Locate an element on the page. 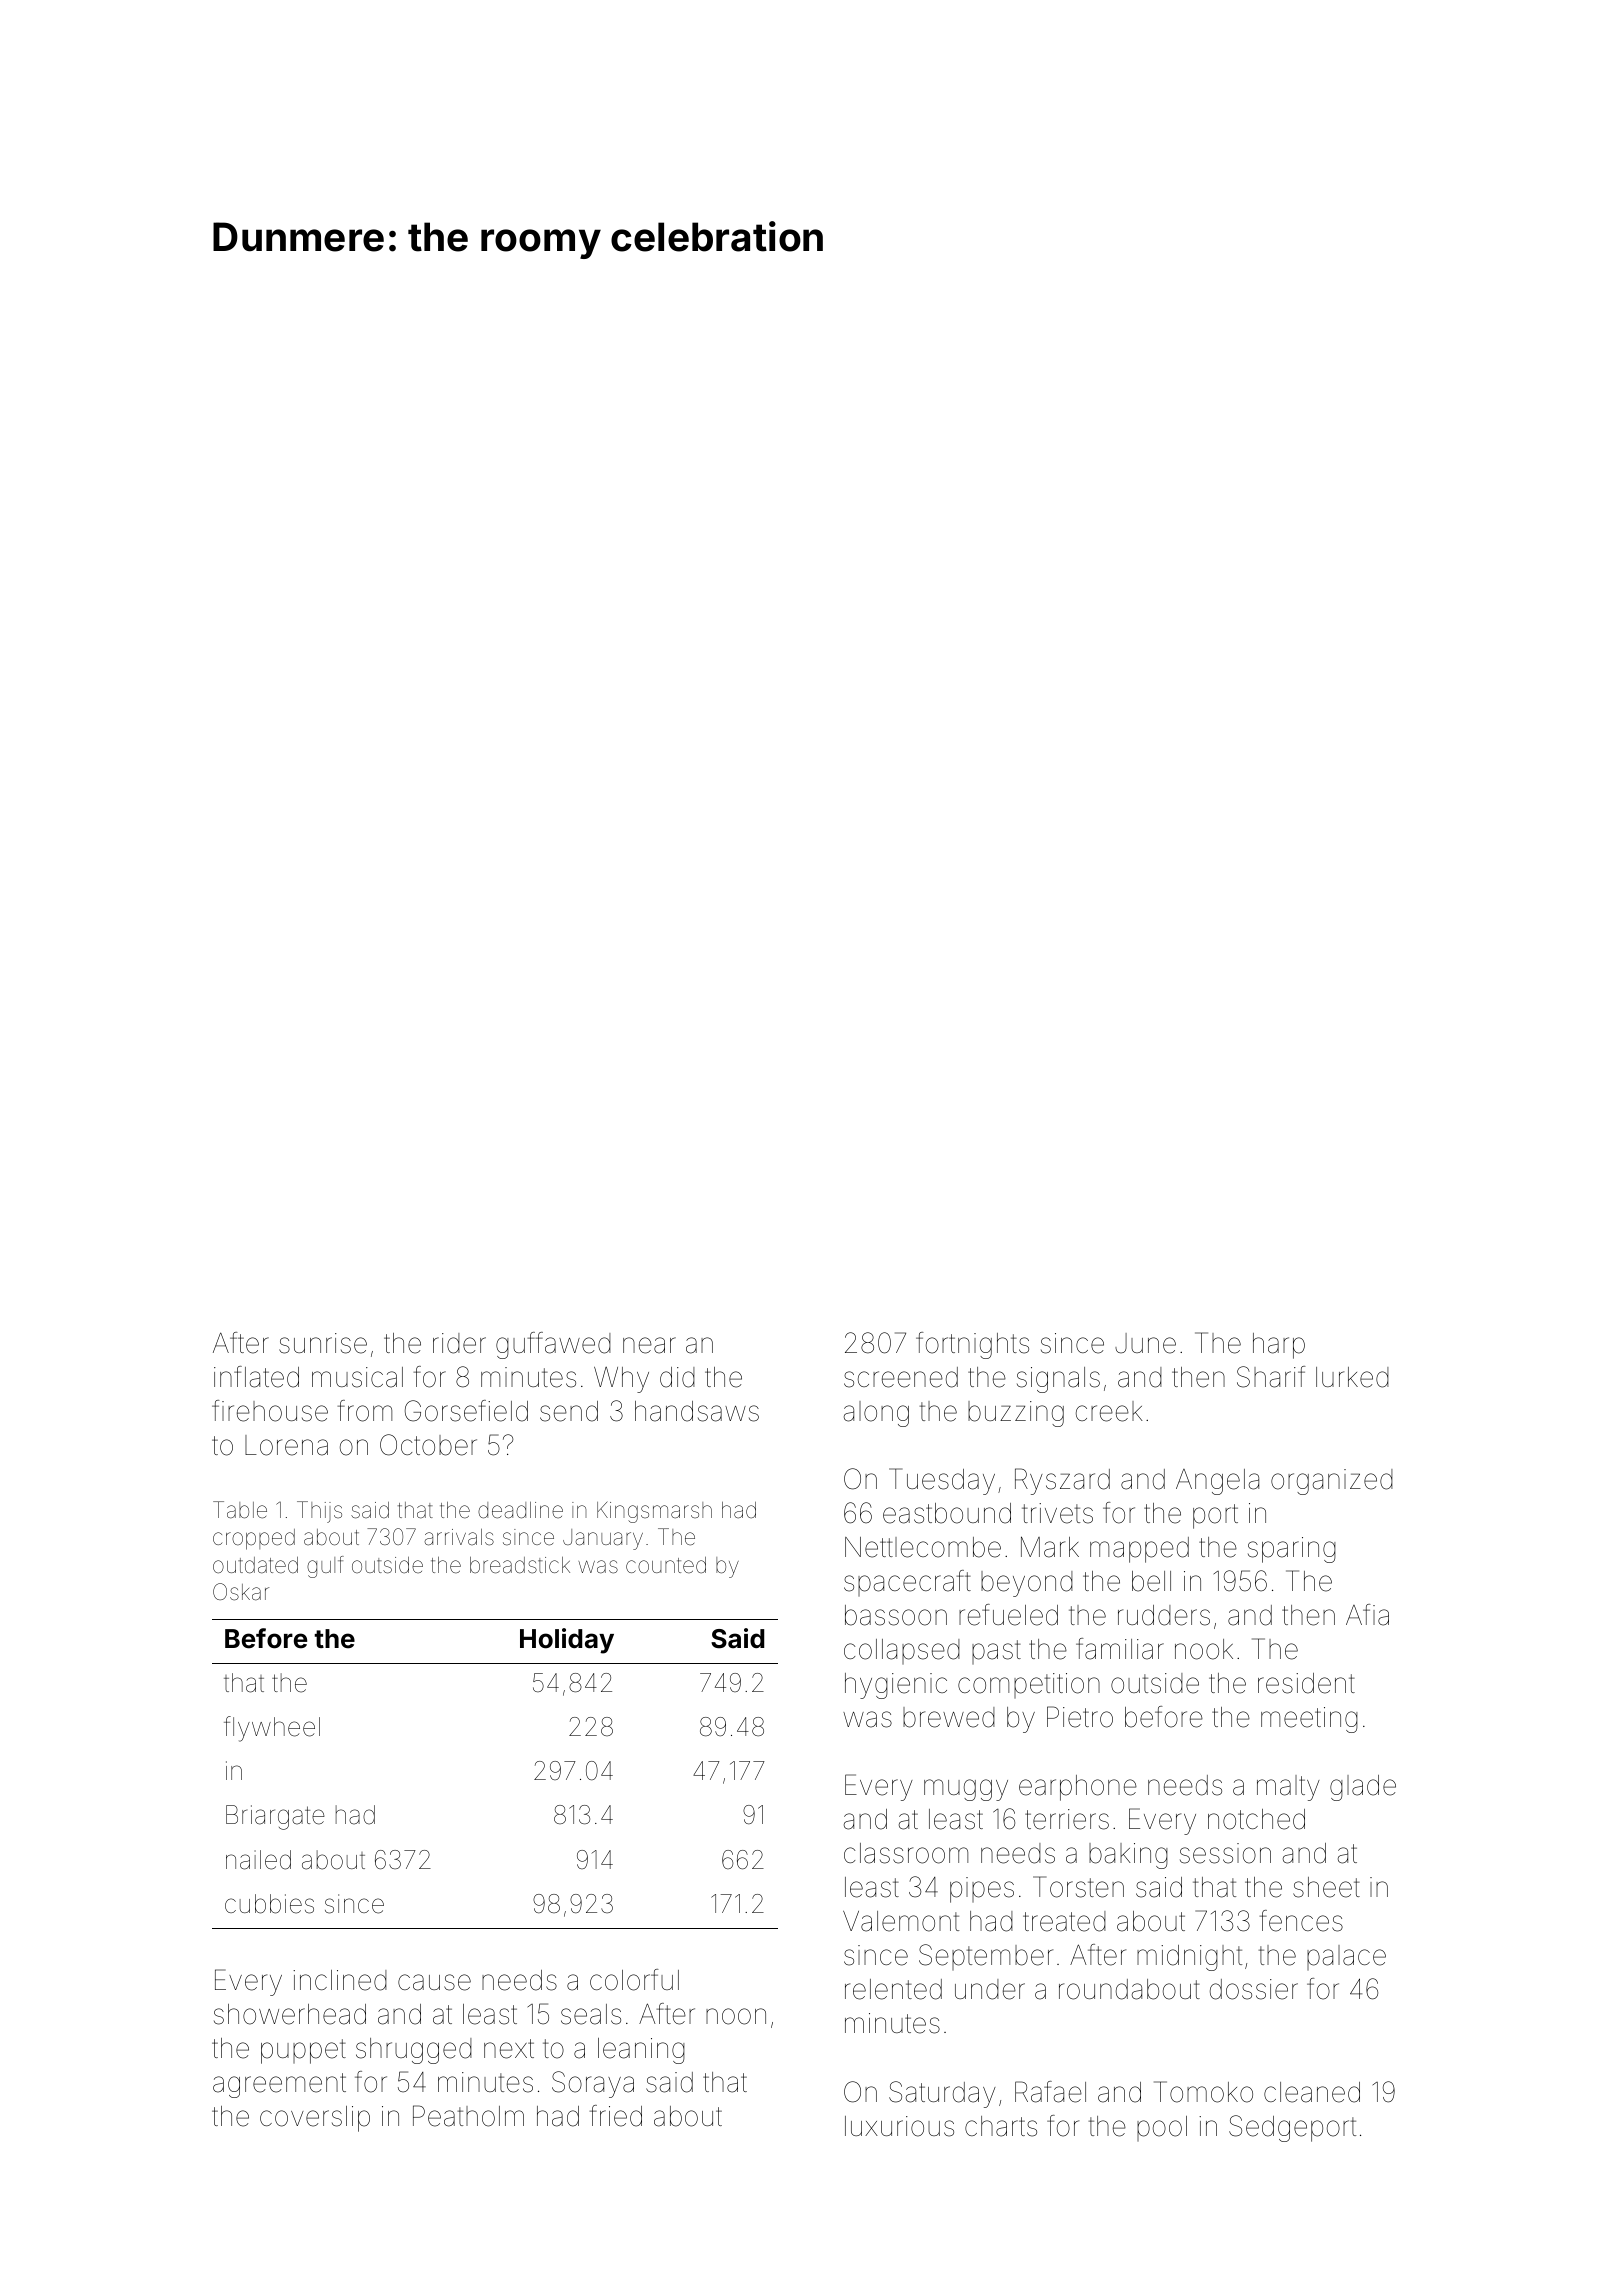 The image size is (1620, 2292). agreement is located at coordinates (279, 2085).
